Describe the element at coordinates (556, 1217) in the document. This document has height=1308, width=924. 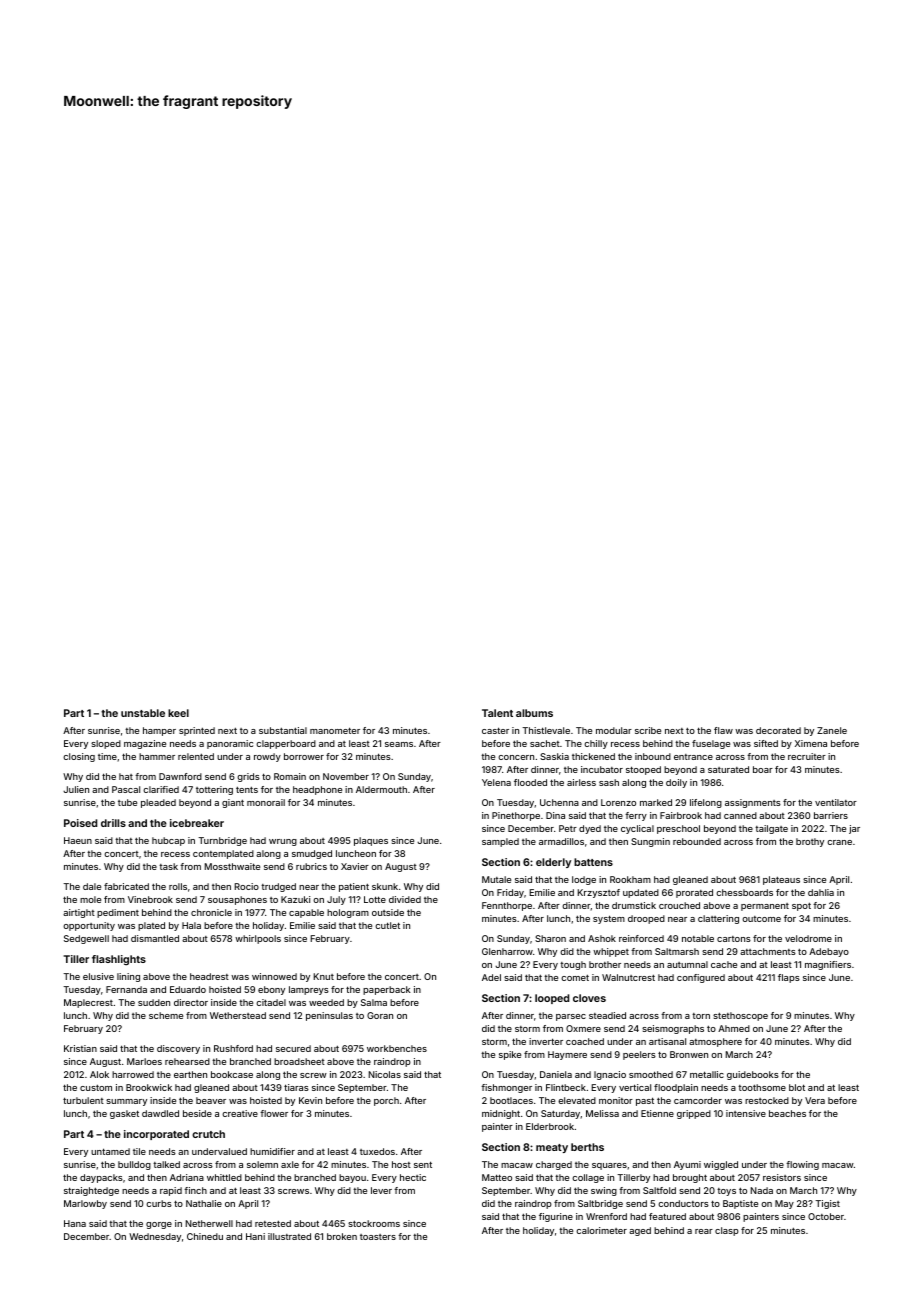
I see `figurine` at that location.
